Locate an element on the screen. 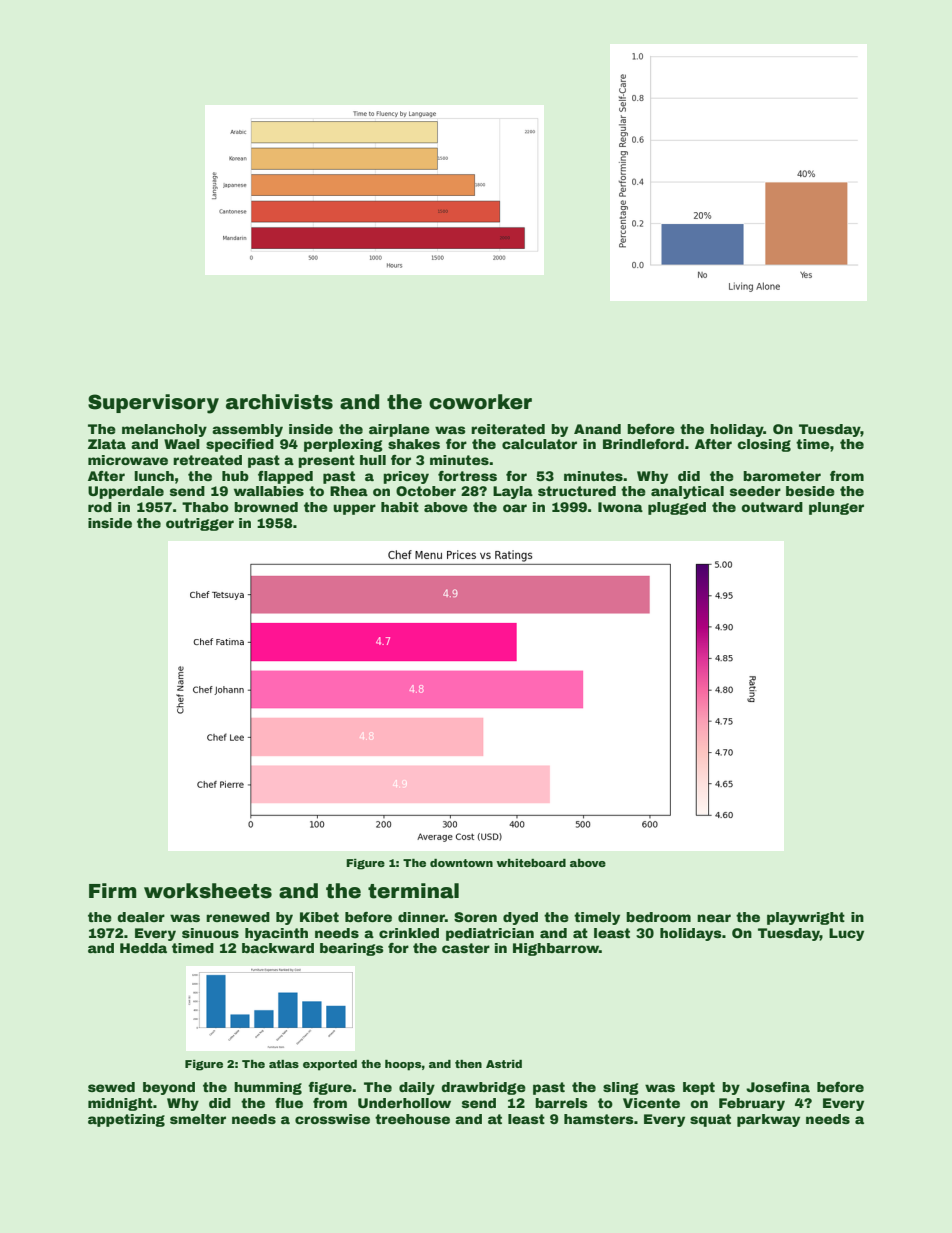 Image resolution: width=952 pixels, height=1233 pixels. habit is located at coordinates (400, 507).
